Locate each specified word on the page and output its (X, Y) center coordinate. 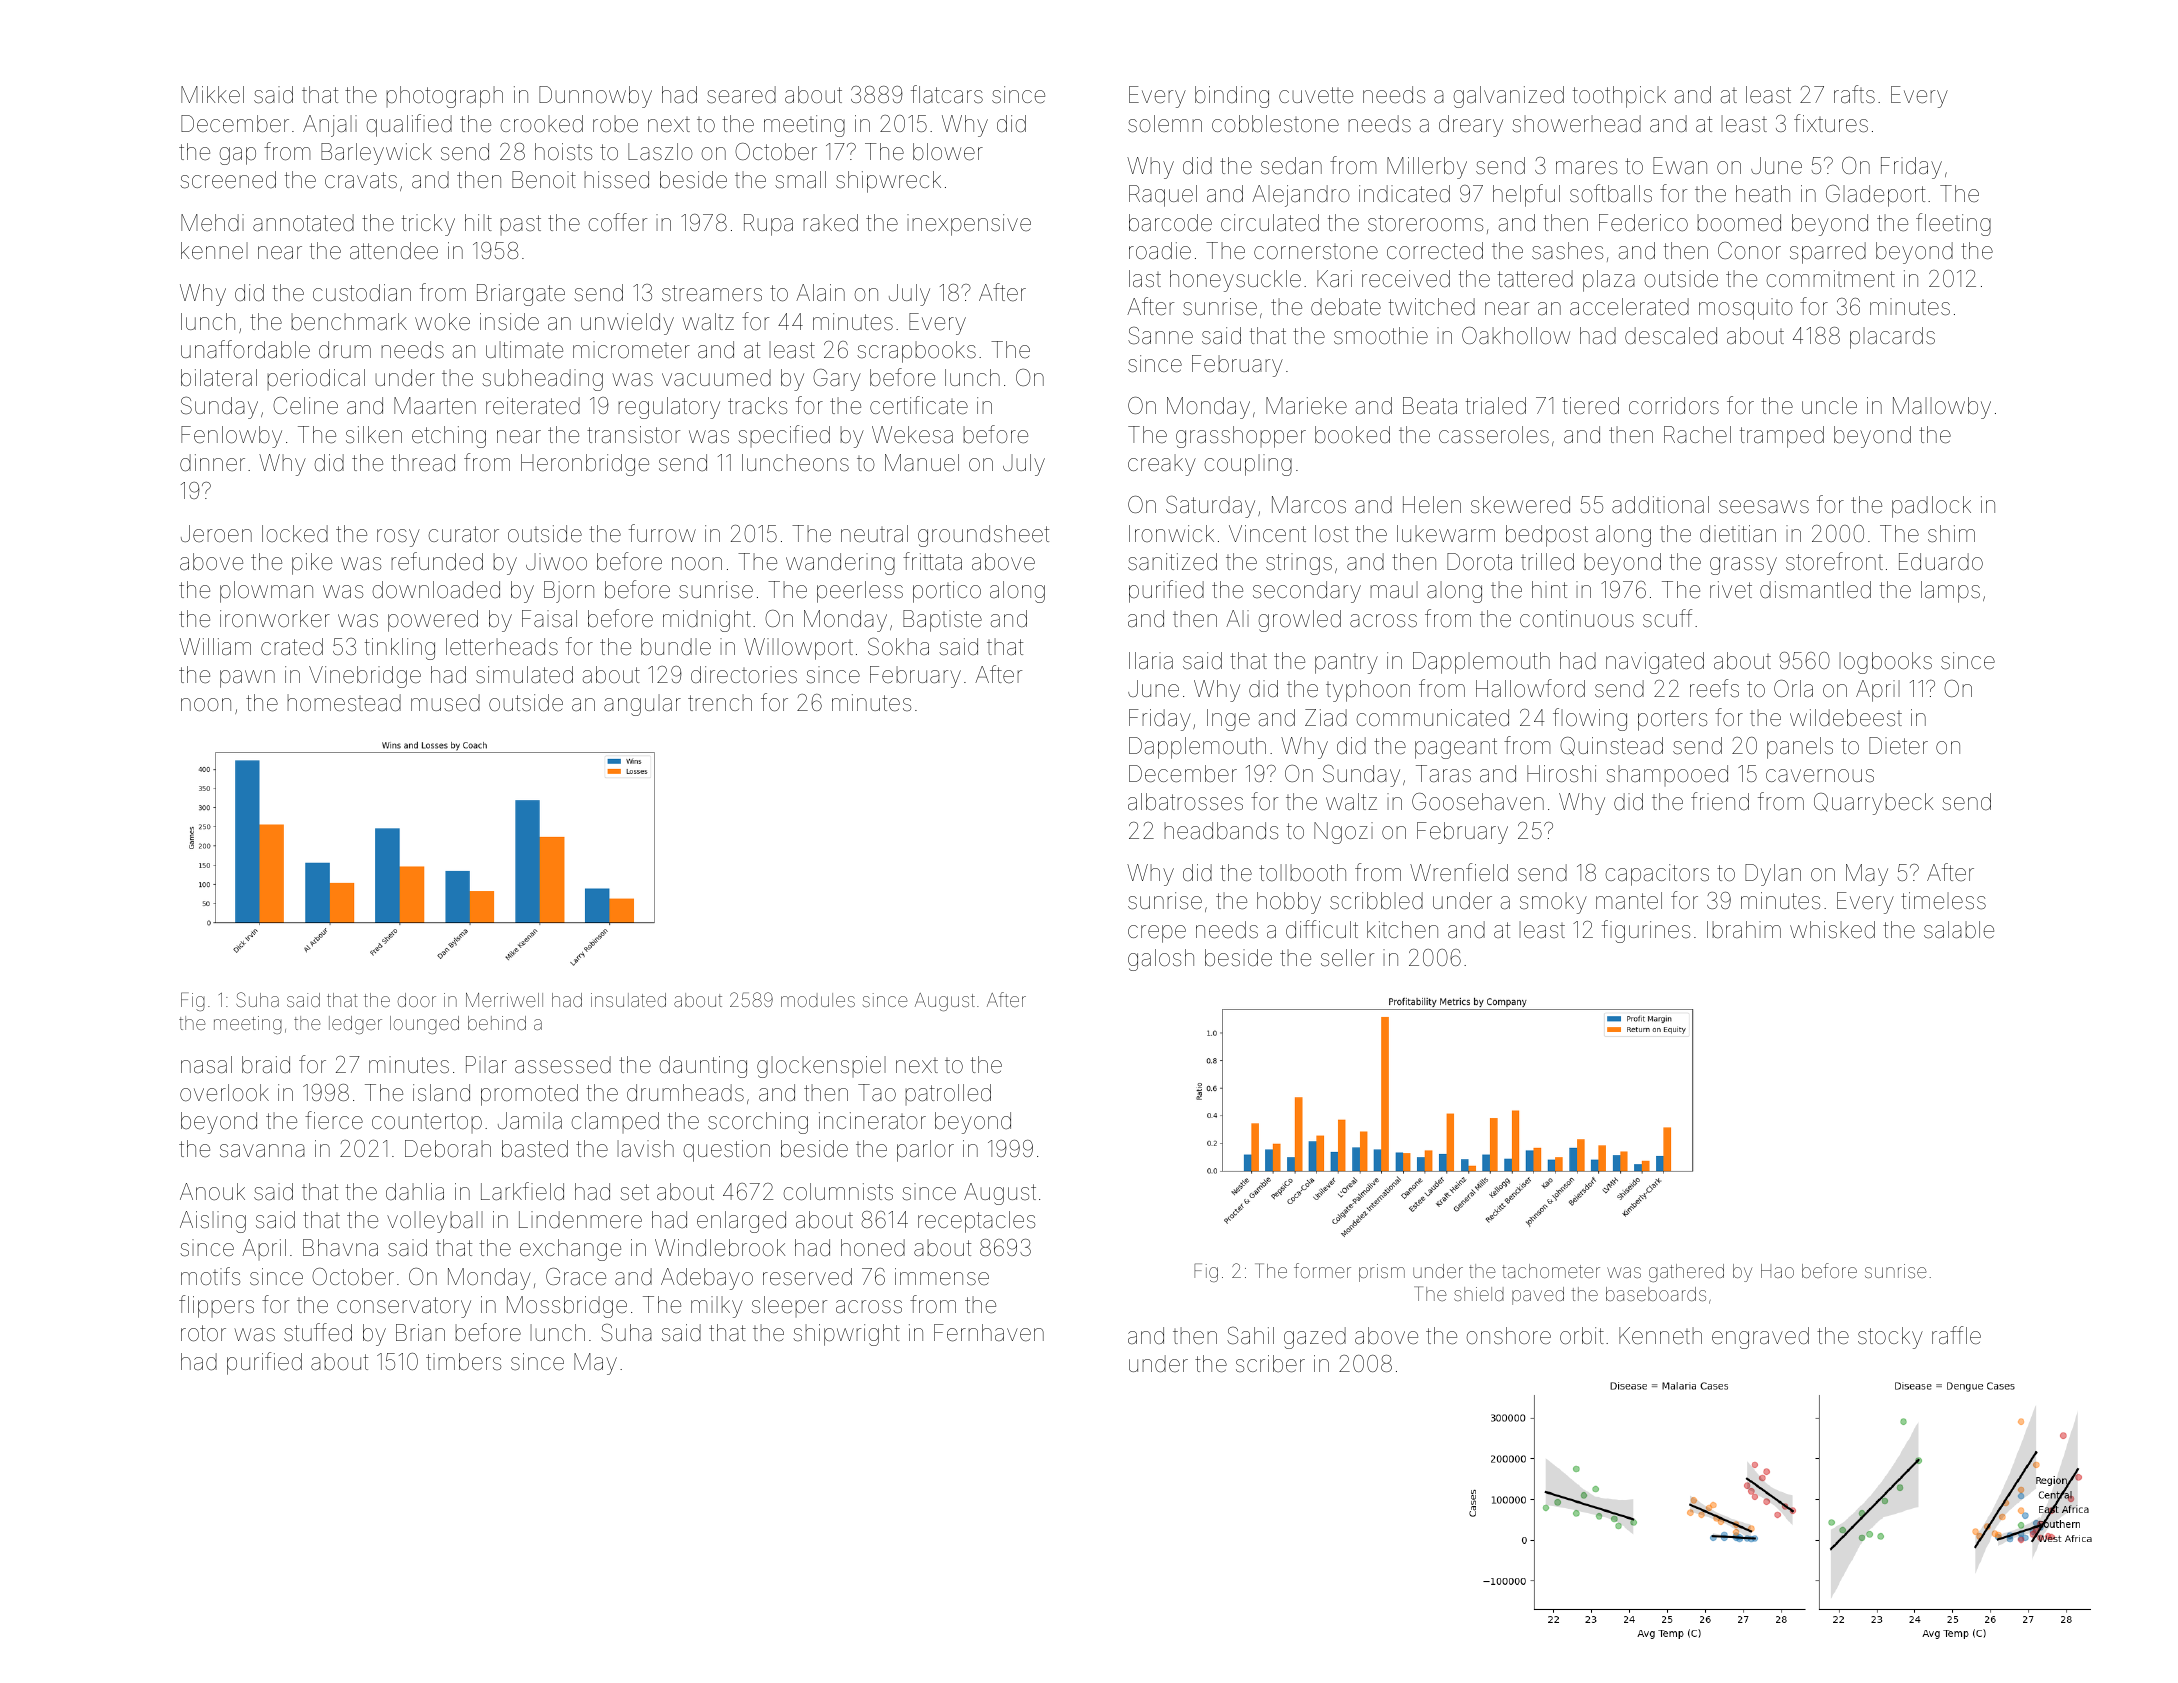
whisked (1832, 930)
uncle (1829, 405)
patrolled (948, 1094)
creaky (1162, 465)
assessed (563, 1065)
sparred (1828, 253)
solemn (1165, 124)
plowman (266, 592)
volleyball (435, 1222)
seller (1347, 957)
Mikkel (212, 94)
